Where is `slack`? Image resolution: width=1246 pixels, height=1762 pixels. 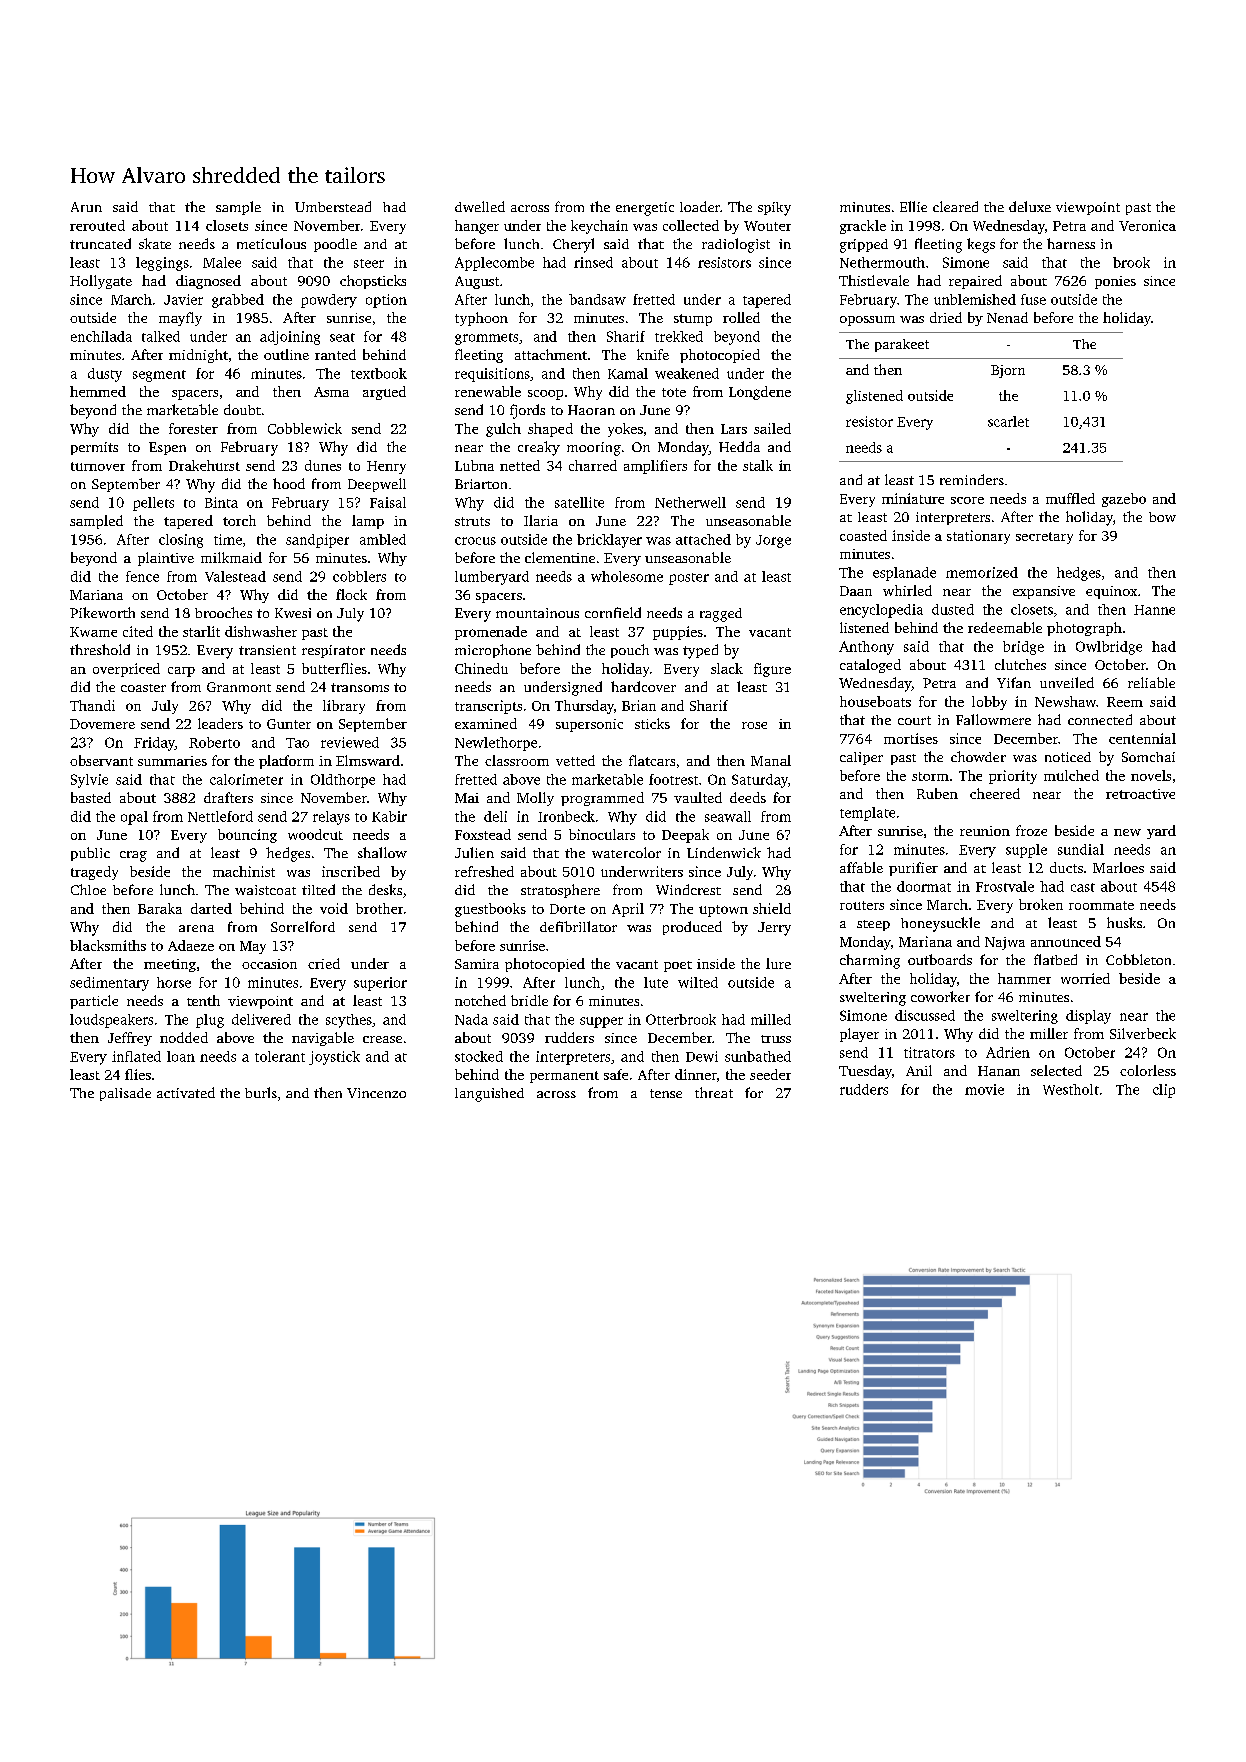 slack is located at coordinates (727, 668).
